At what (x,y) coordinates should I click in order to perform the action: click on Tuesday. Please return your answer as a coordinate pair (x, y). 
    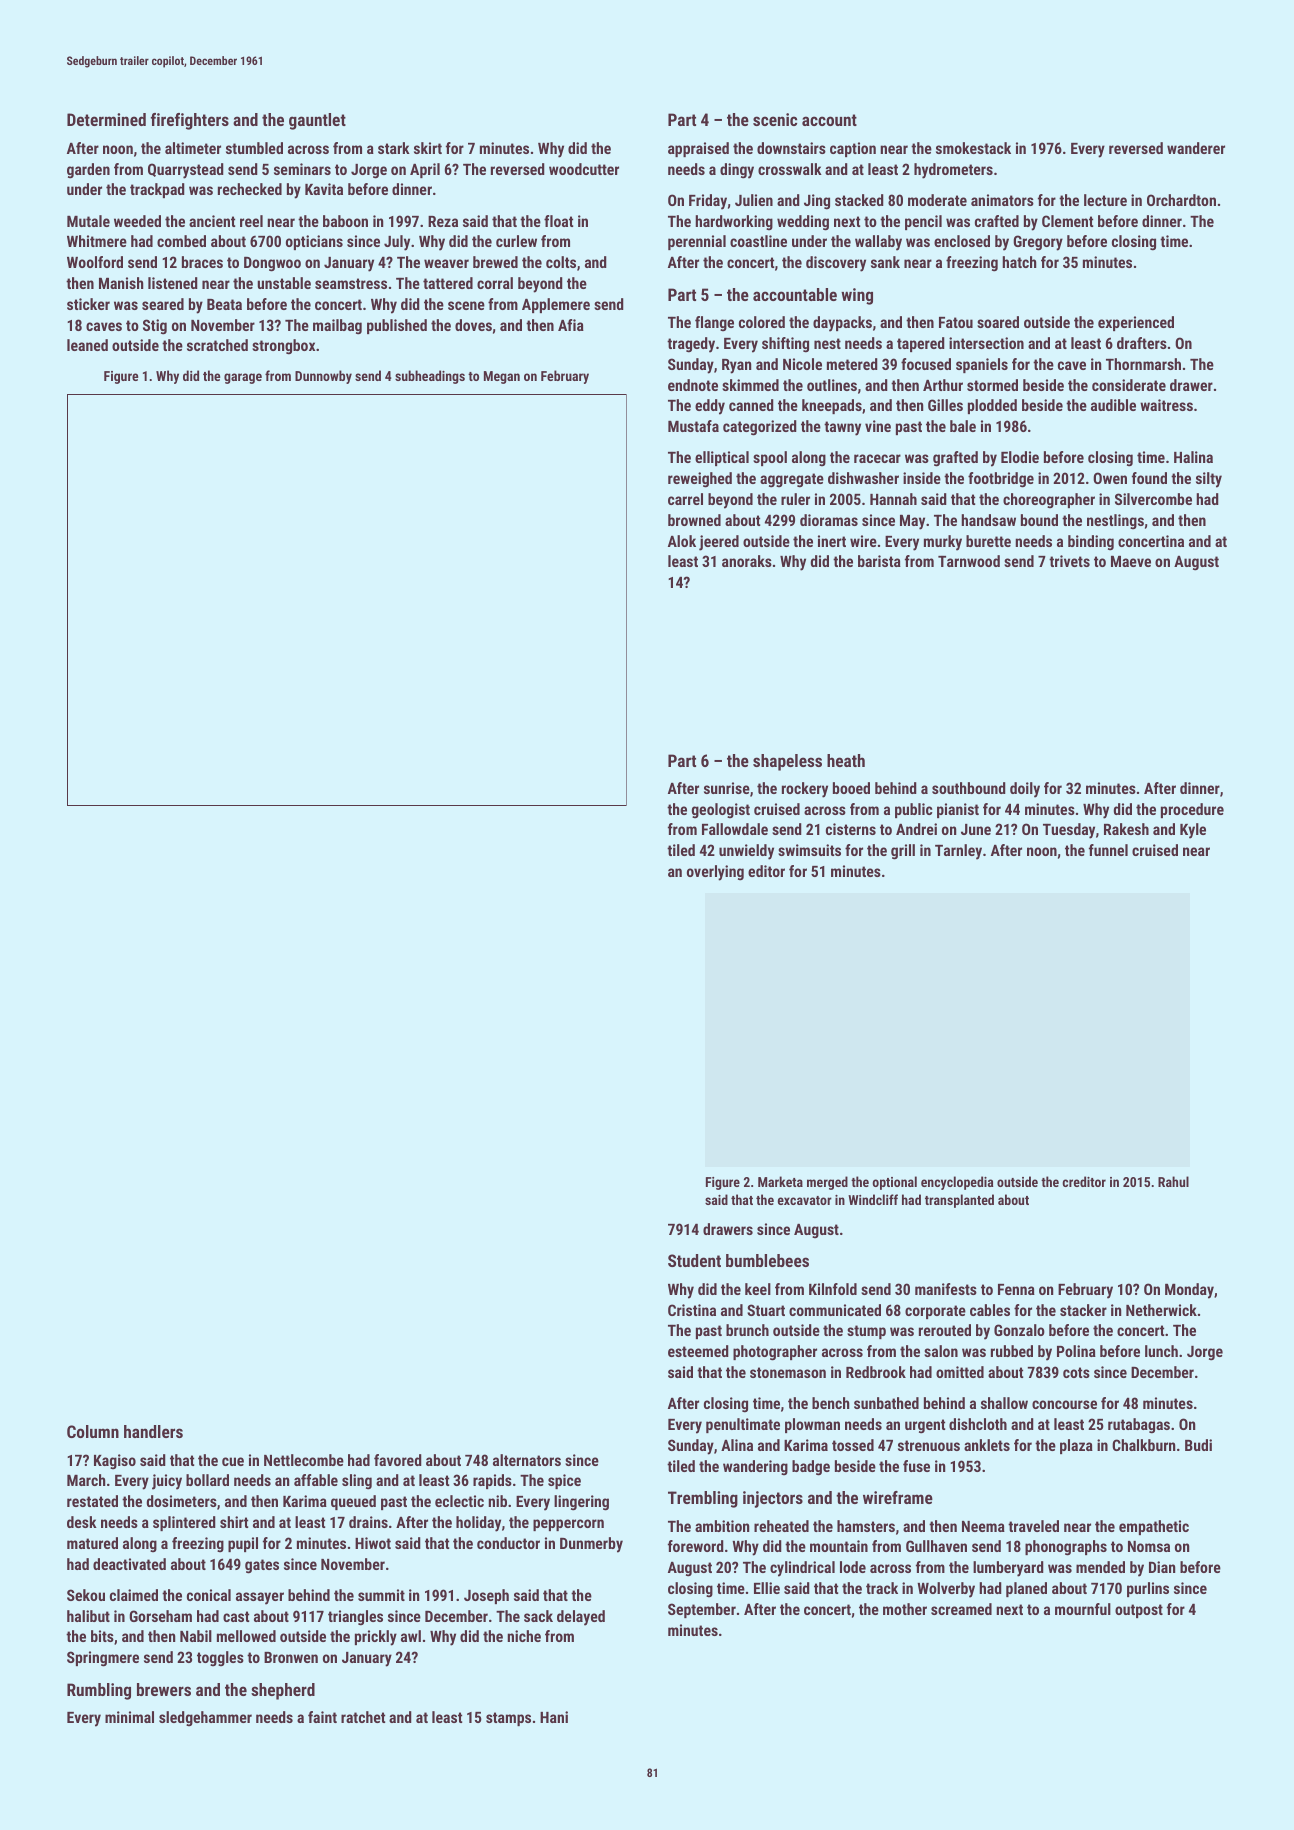
    Looking at the image, I should click on (1069, 831).
